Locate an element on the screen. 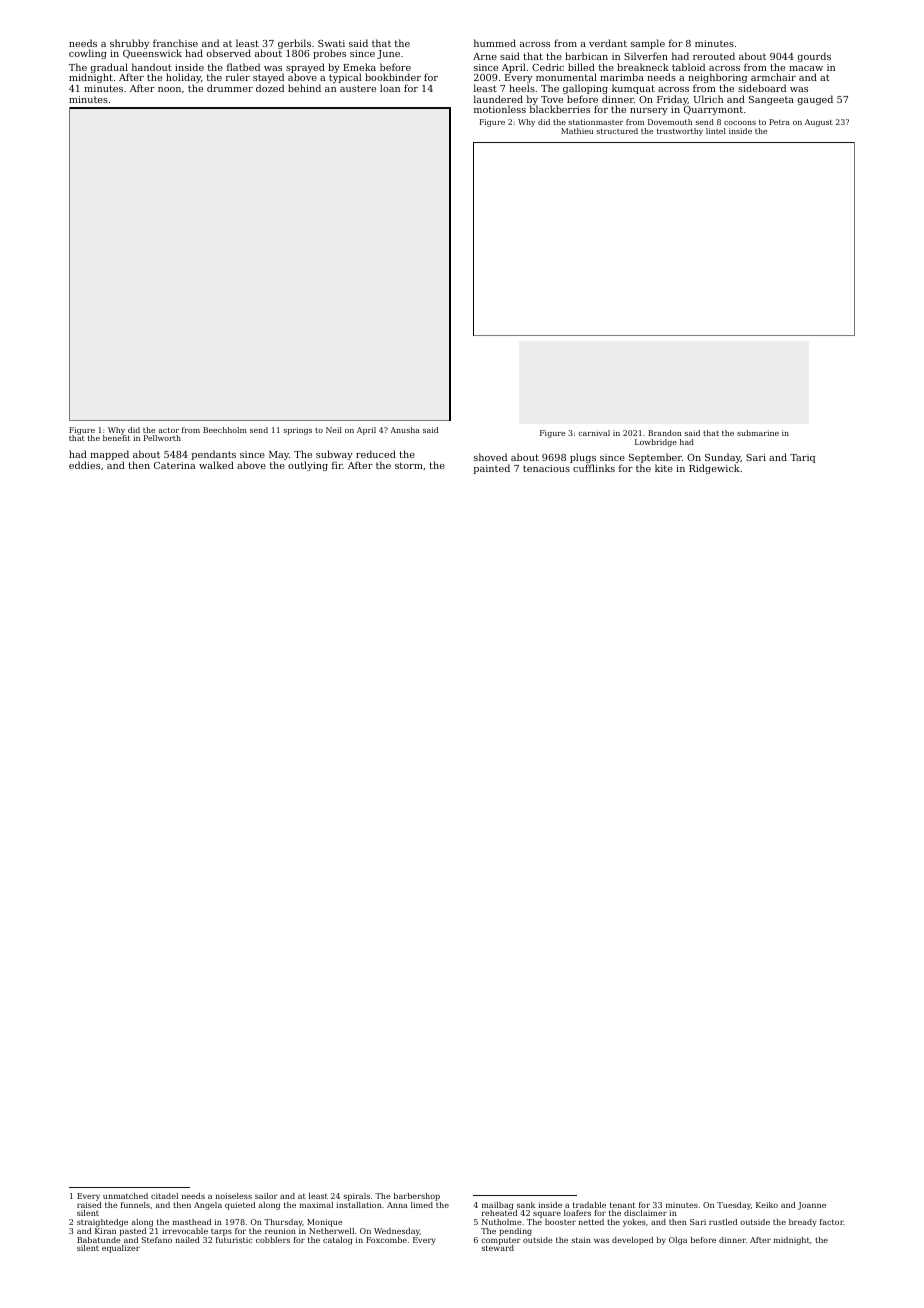 This screenshot has width=924, height=1308. loan is located at coordinates (390, 88).
